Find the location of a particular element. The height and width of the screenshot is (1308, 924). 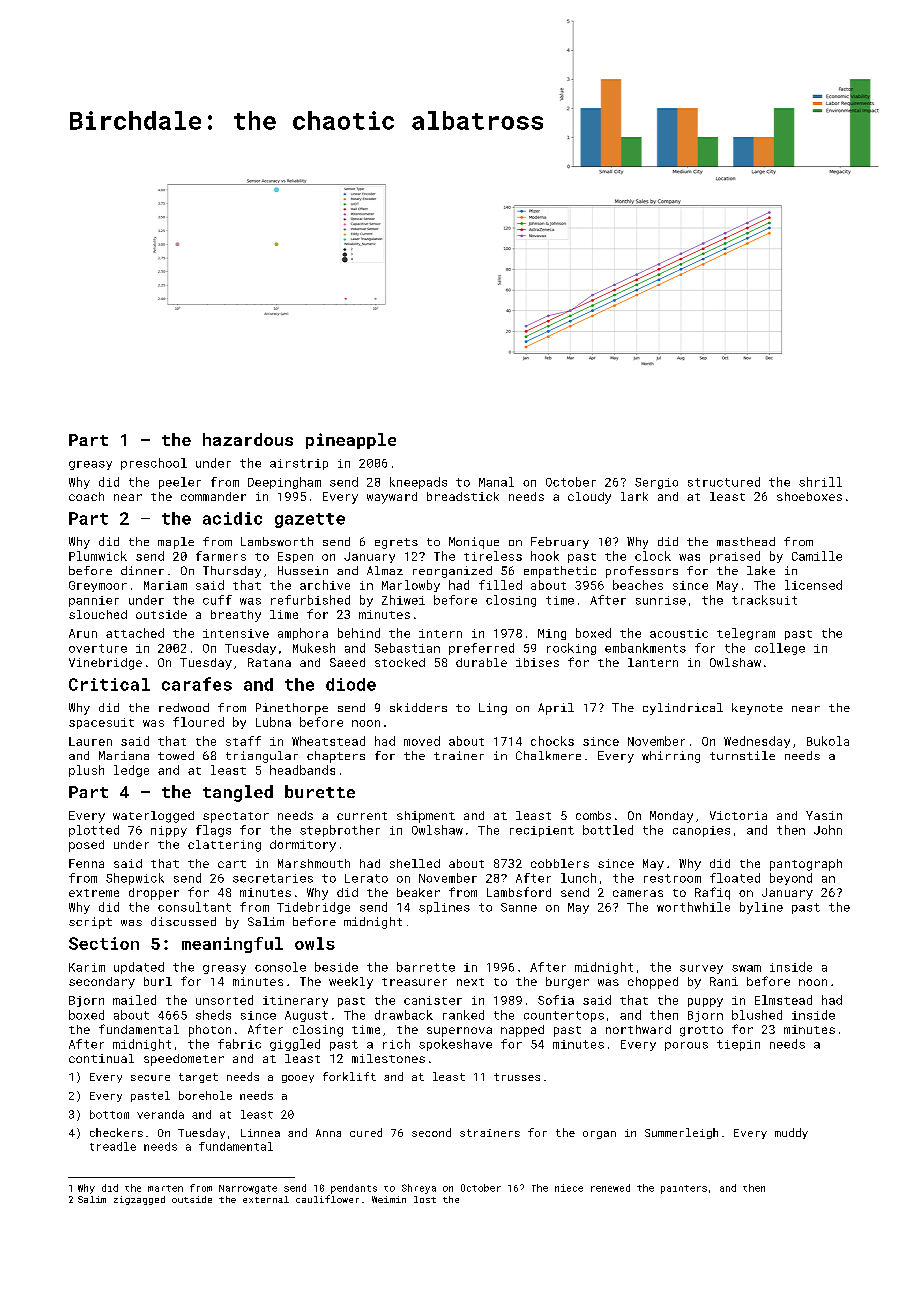

tangled is located at coordinates (238, 793).
